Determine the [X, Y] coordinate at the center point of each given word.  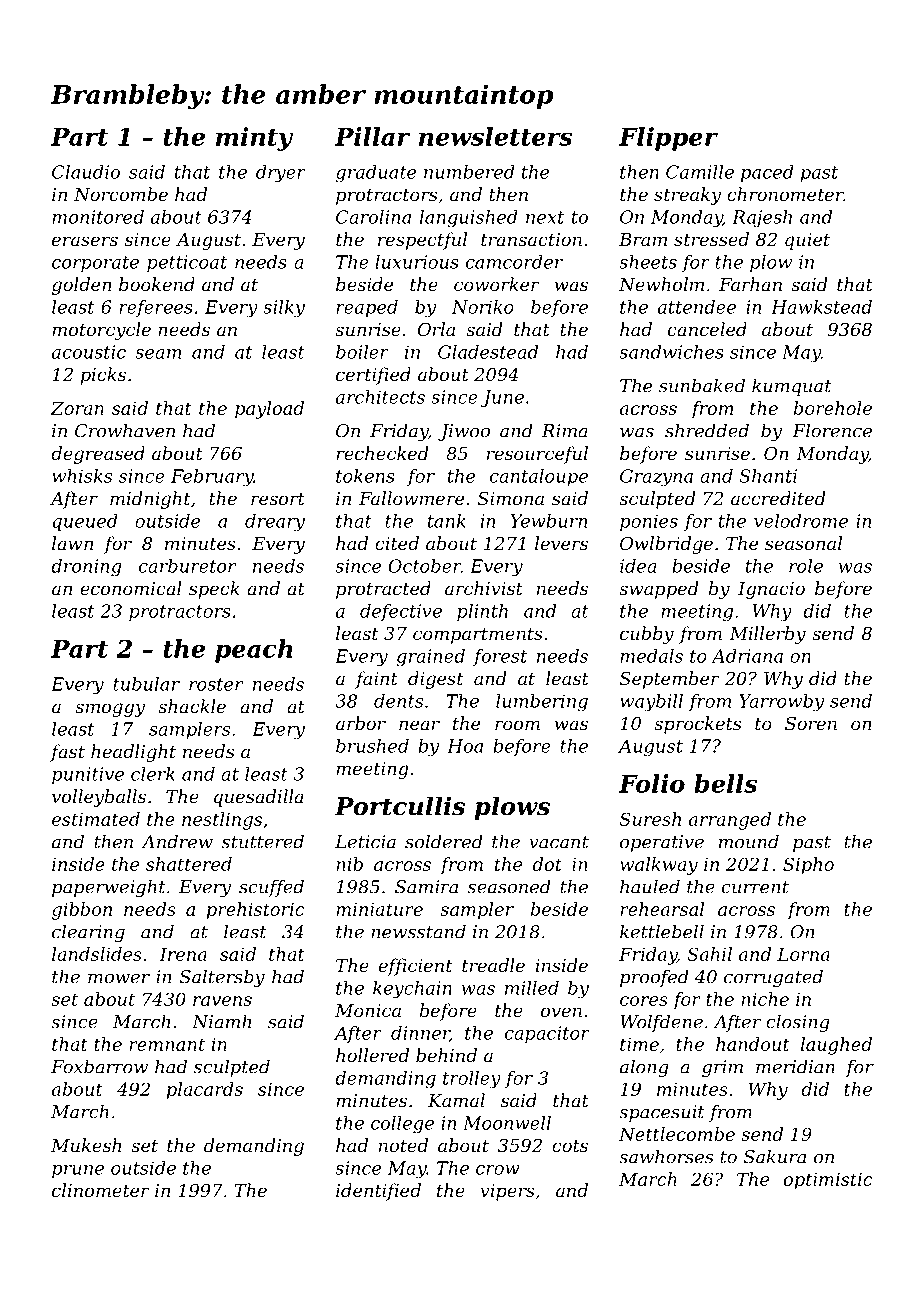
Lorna [803, 954]
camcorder [514, 262]
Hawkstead [821, 307]
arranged [730, 821]
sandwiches [671, 352]
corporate [95, 264]
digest [435, 680]
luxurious [417, 262]
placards [204, 1091]
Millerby [767, 635]
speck [214, 590]
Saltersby [222, 978]
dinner [420, 1034]
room [517, 725]
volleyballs [99, 798]
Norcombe [121, 194]
